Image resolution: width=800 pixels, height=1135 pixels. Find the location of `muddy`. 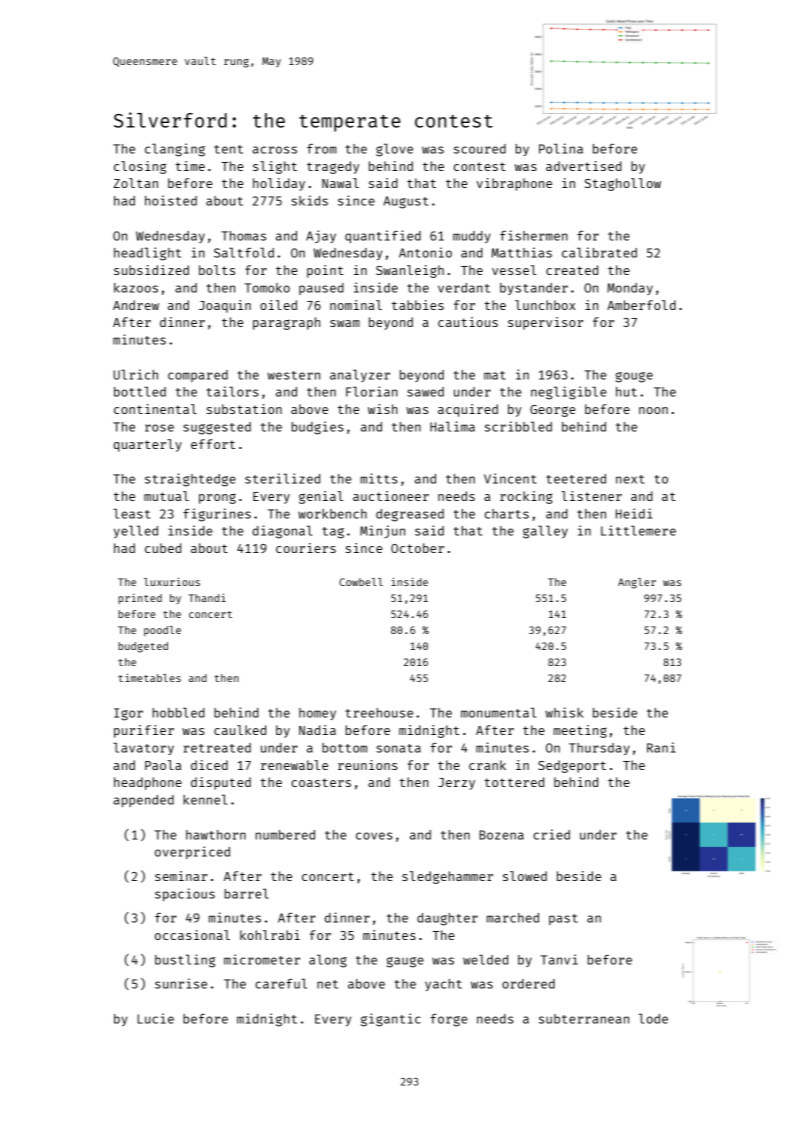

muddy is located at coordinates (472, 237).
